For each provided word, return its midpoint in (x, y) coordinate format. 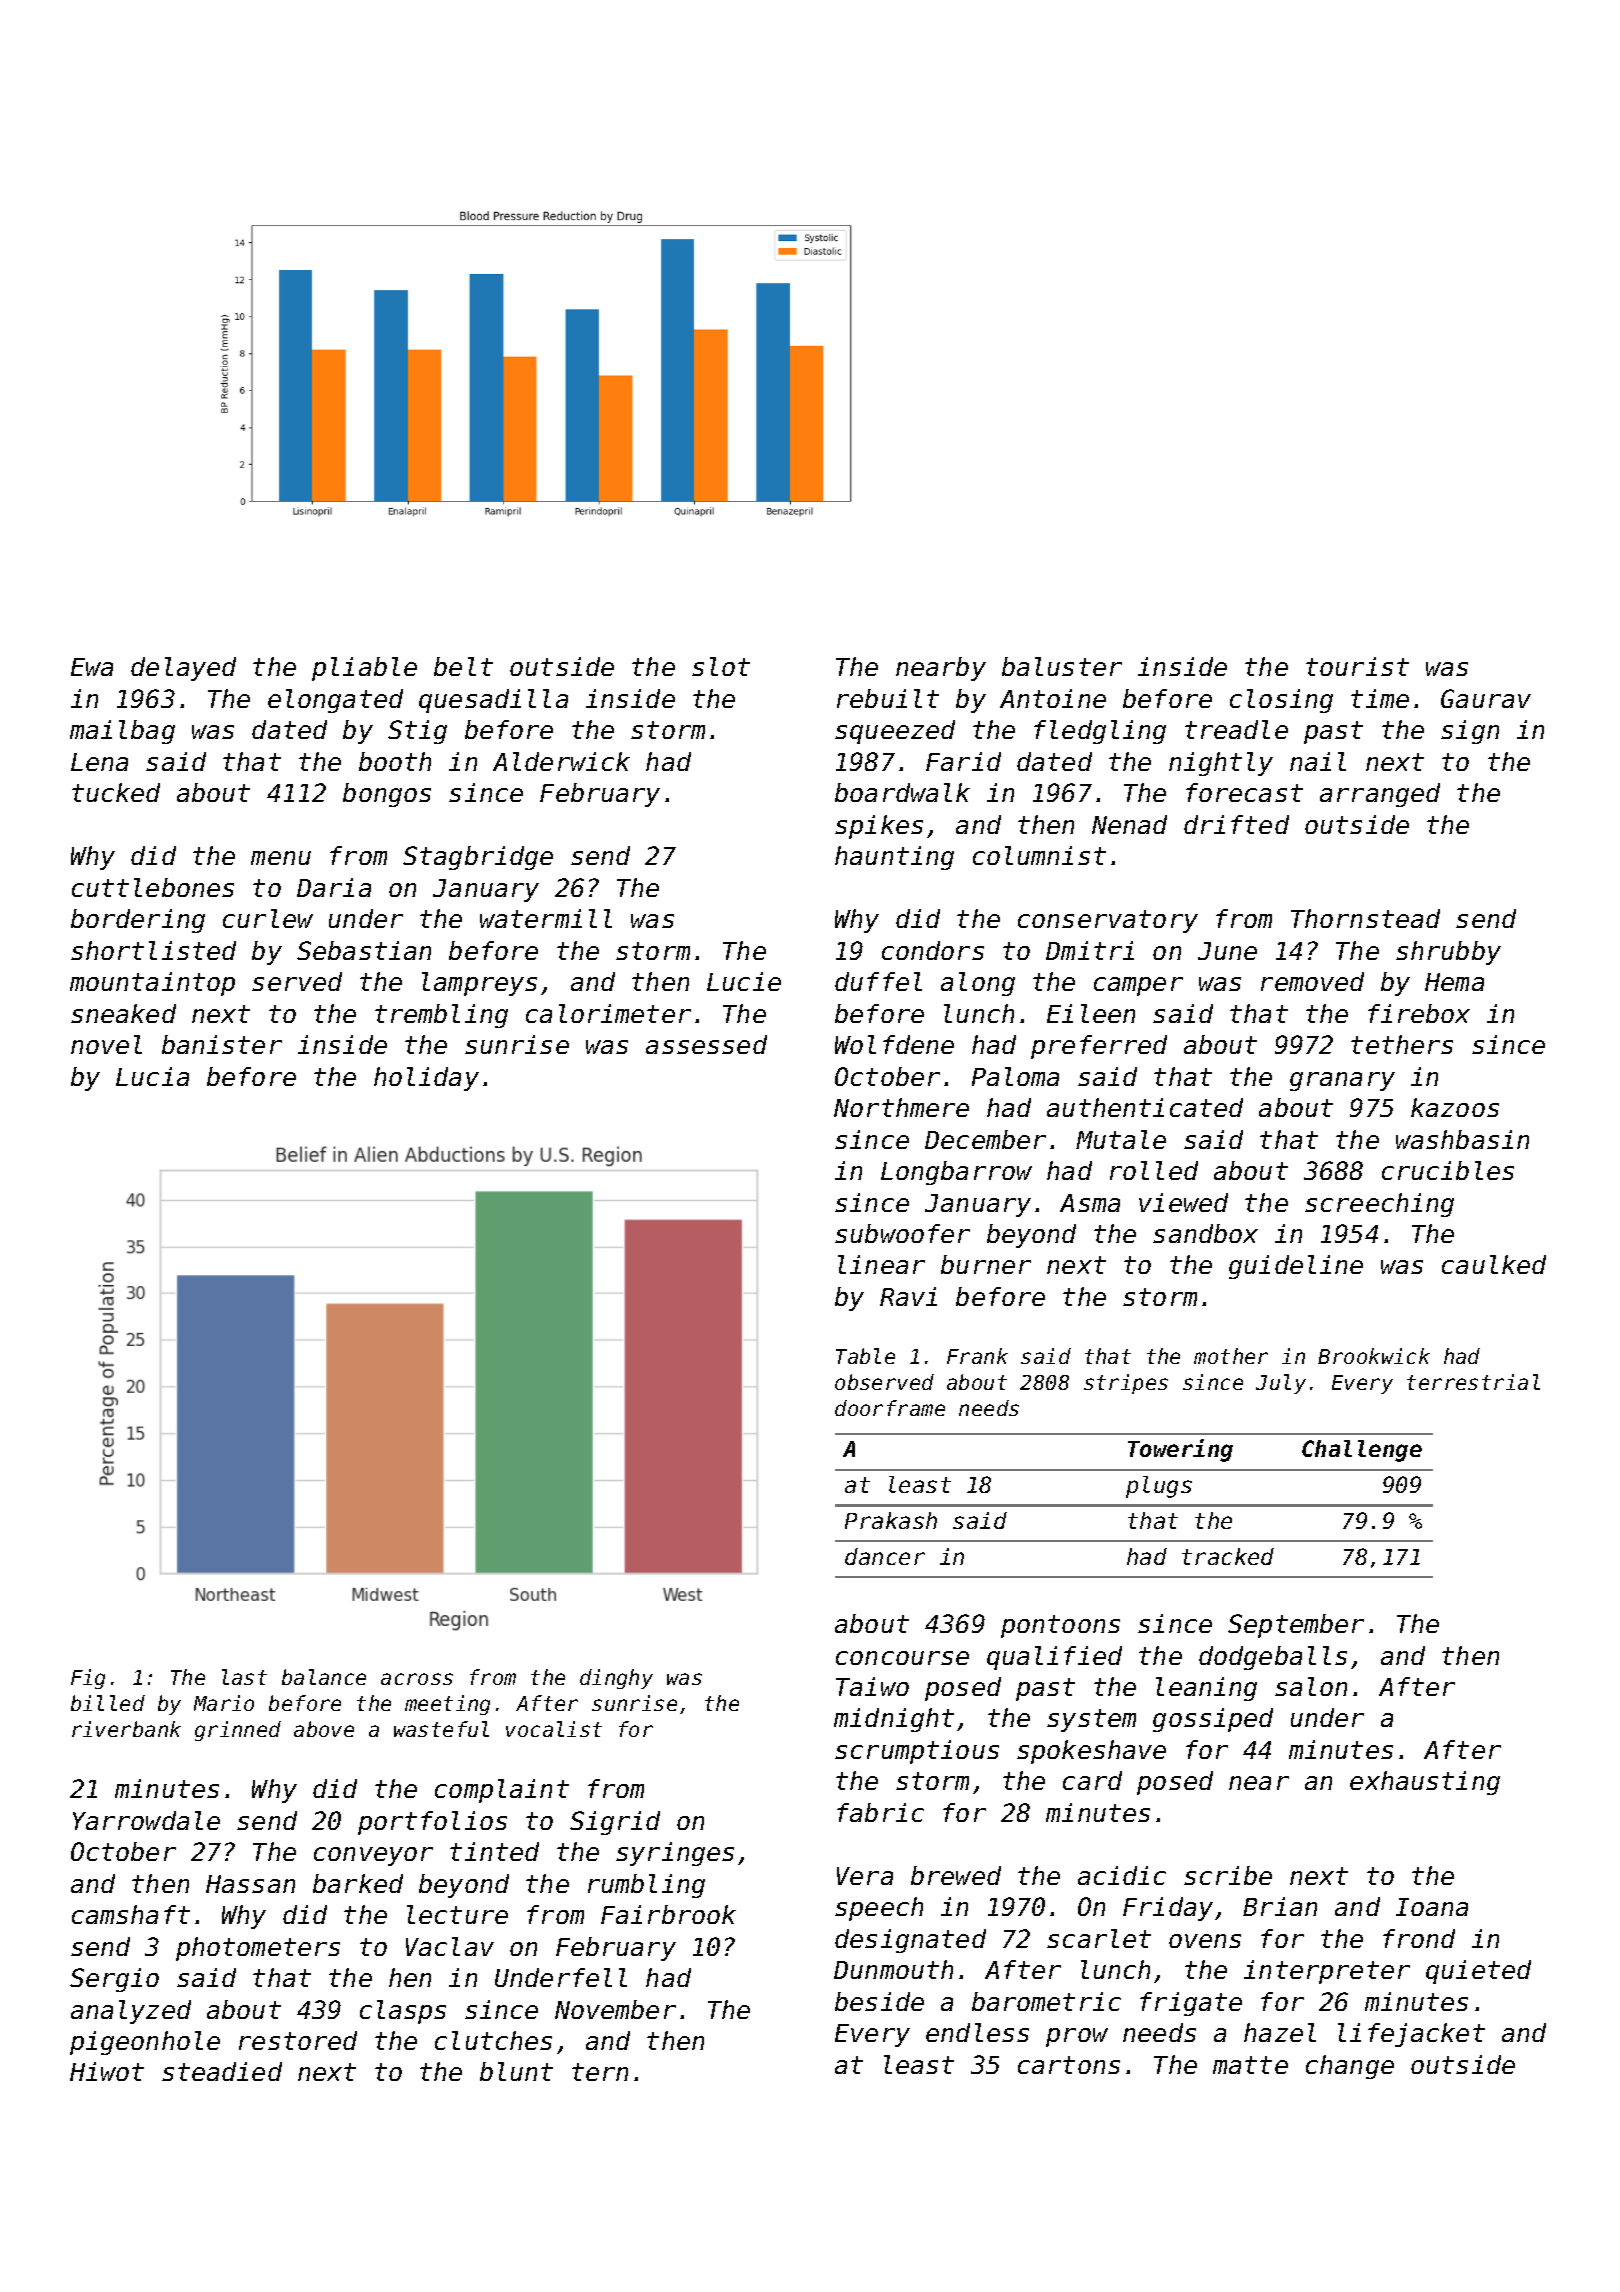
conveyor (373, 1856)
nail (1318, 761)
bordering (138, 921)
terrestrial (1473, 1382)
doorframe (890, 1408)
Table (865, 1356)
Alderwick (561, 761)
